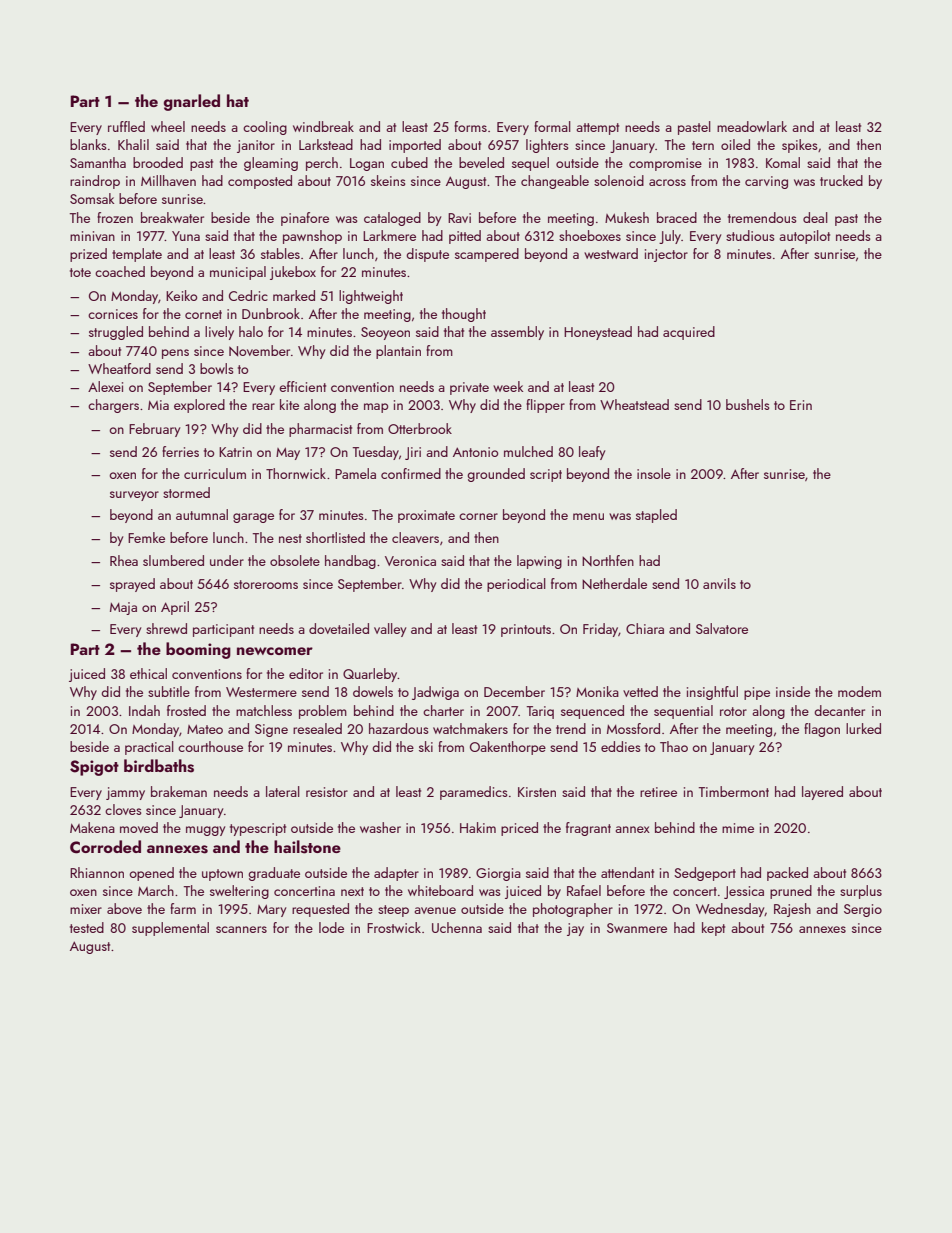  Describe the element at coordinates (719, 583) in the screenshot. I see `anvils` at that location.
